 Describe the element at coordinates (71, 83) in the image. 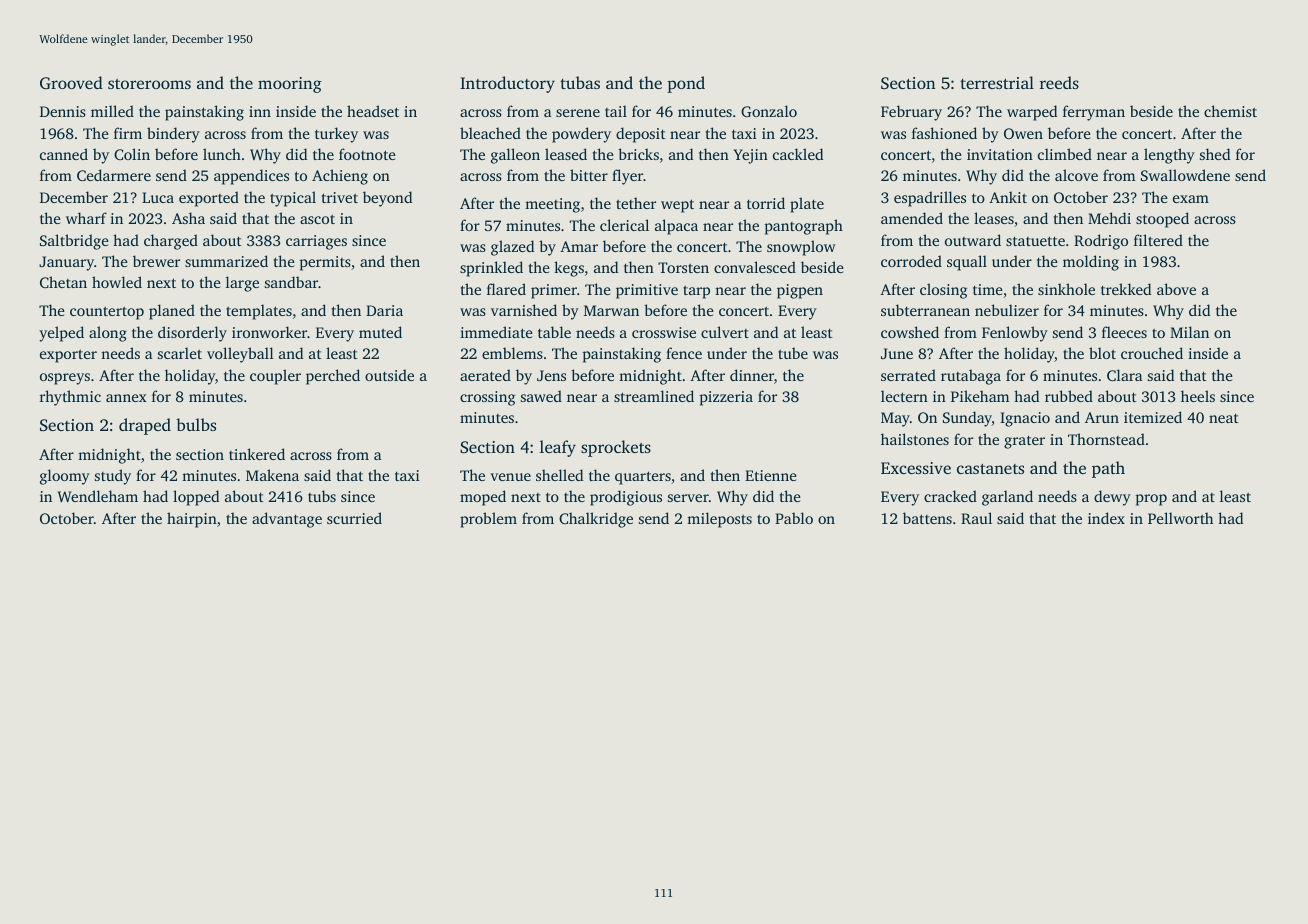

I see `Grooved` at that location.
